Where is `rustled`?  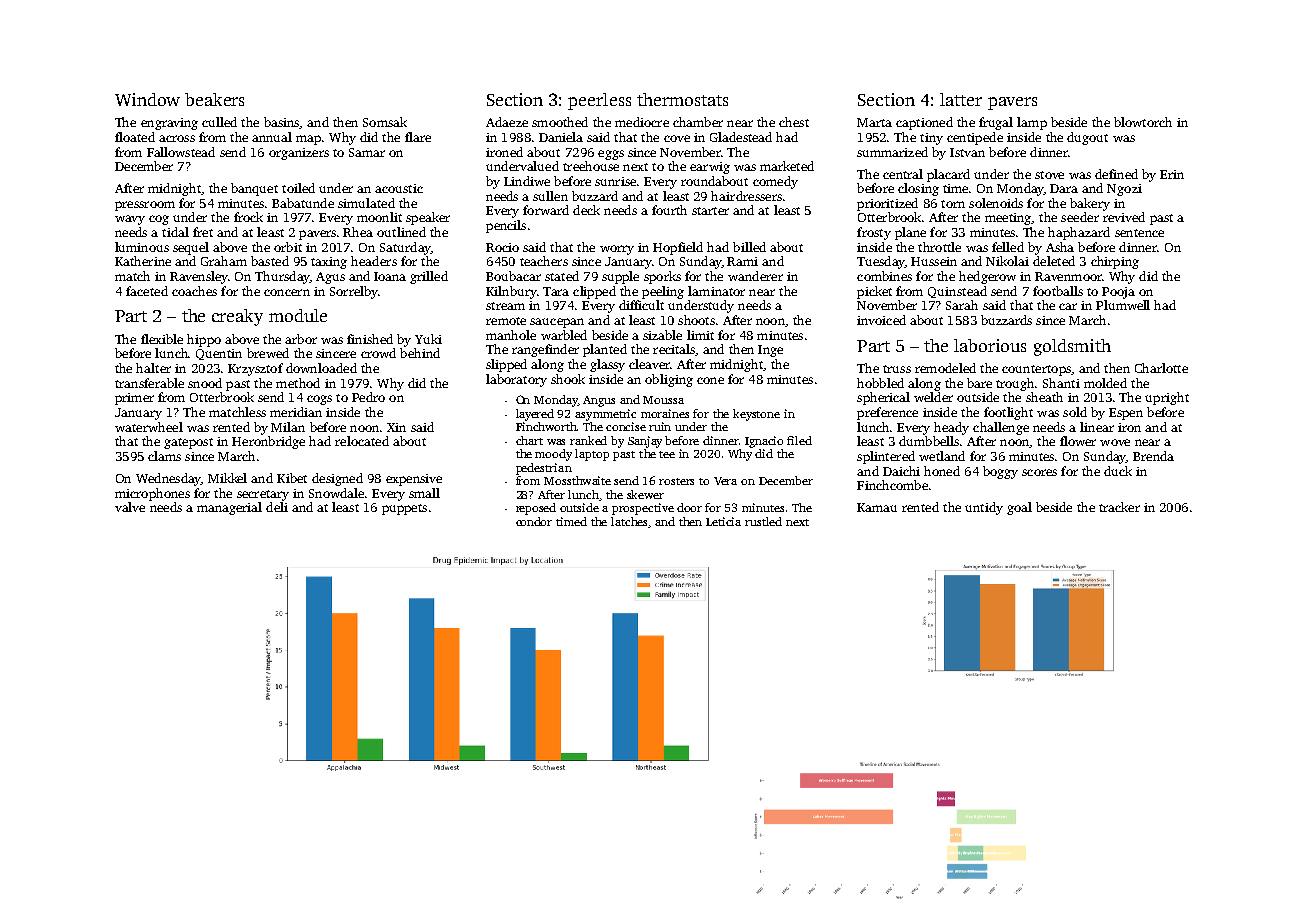
rustled is located at coordinates (763, 521).
